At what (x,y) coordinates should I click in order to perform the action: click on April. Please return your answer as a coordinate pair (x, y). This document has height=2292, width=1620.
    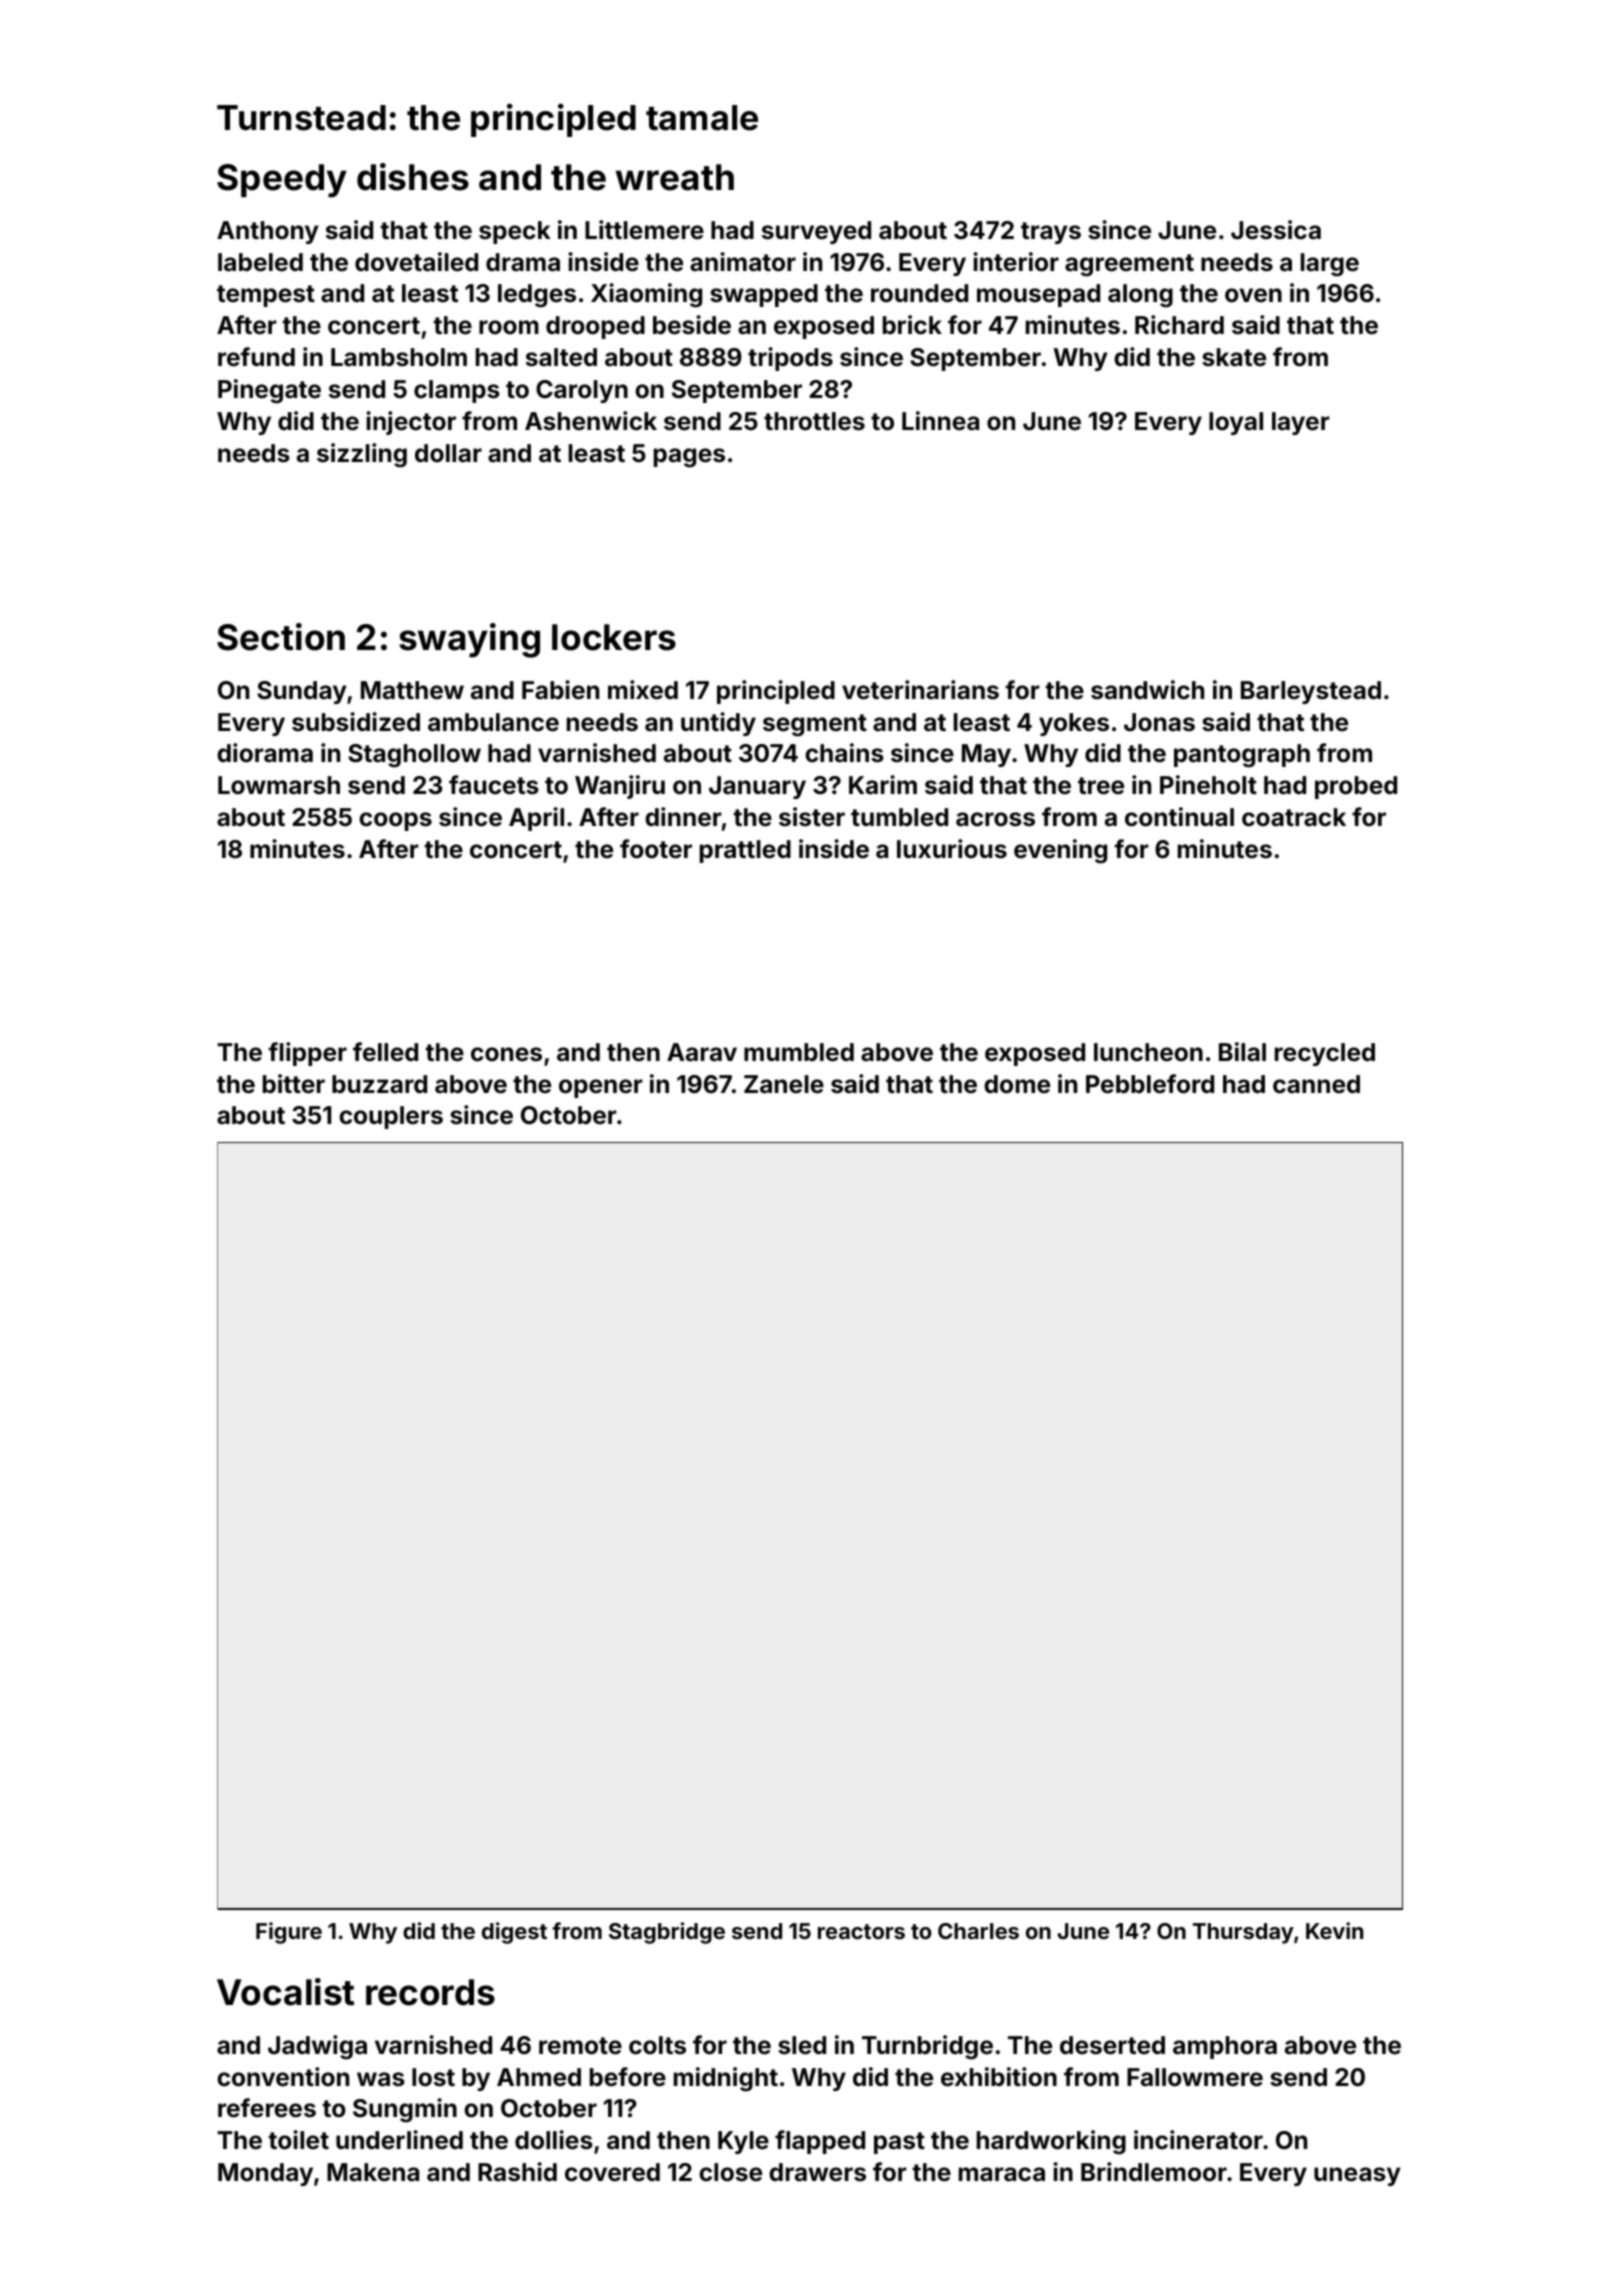
    Looking at the image, I should click on (536, 819).
